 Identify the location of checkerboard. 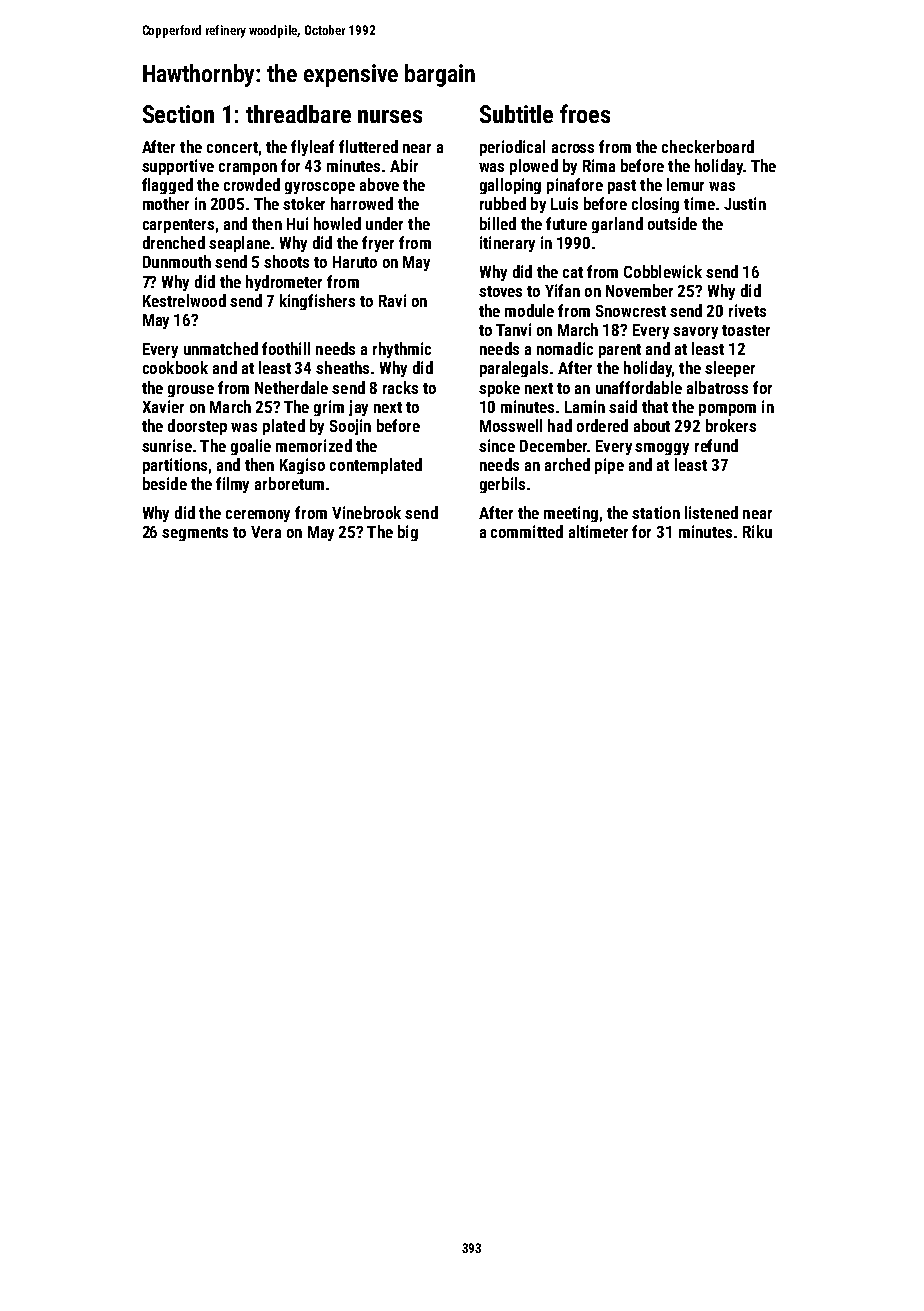
(708, 146).
